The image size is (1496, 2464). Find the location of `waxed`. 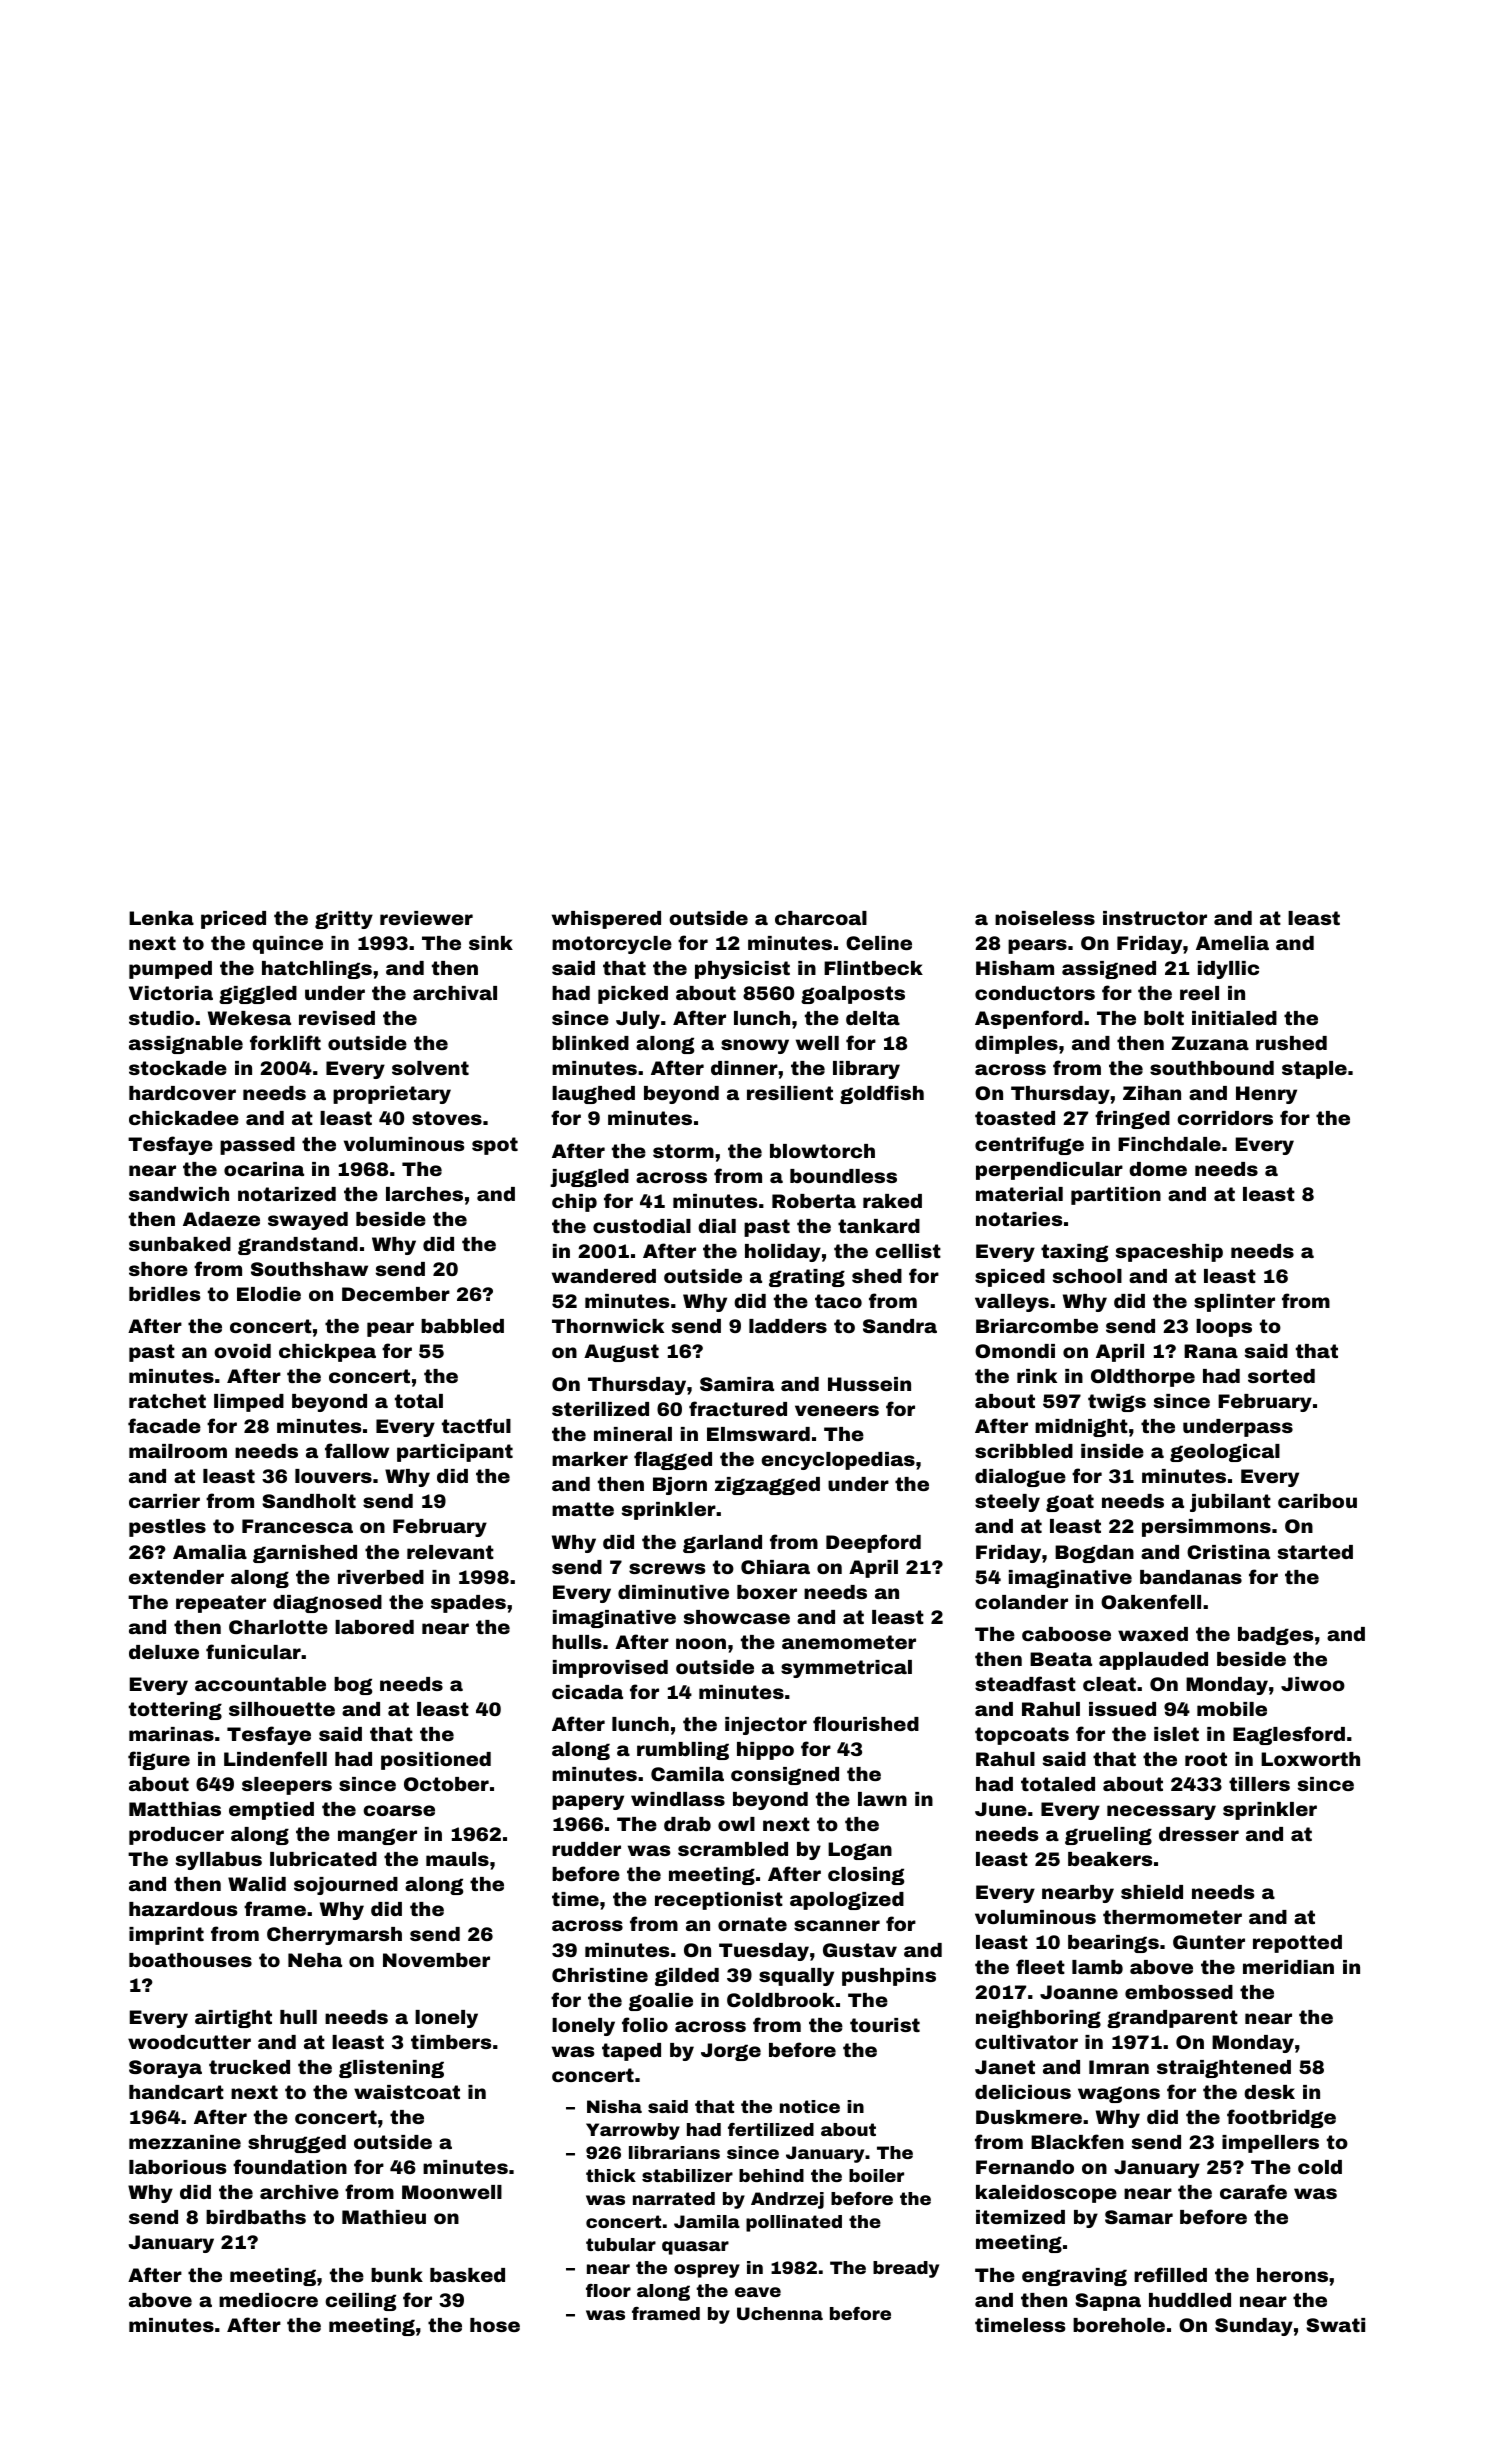

waxed is located at coordinates (1153, 1634).
